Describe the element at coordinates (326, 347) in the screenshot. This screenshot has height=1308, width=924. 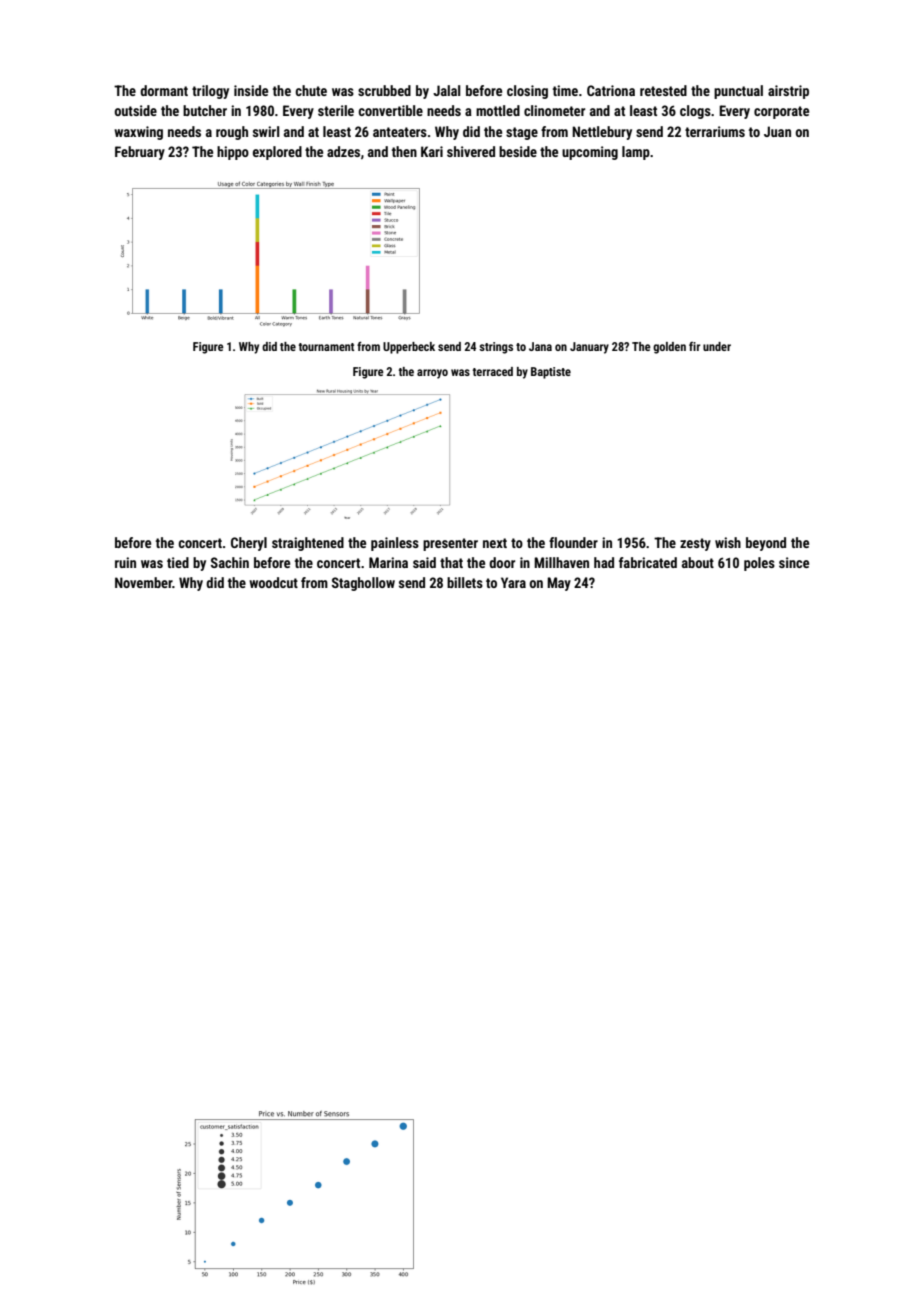
I see `tournament` at that location.
